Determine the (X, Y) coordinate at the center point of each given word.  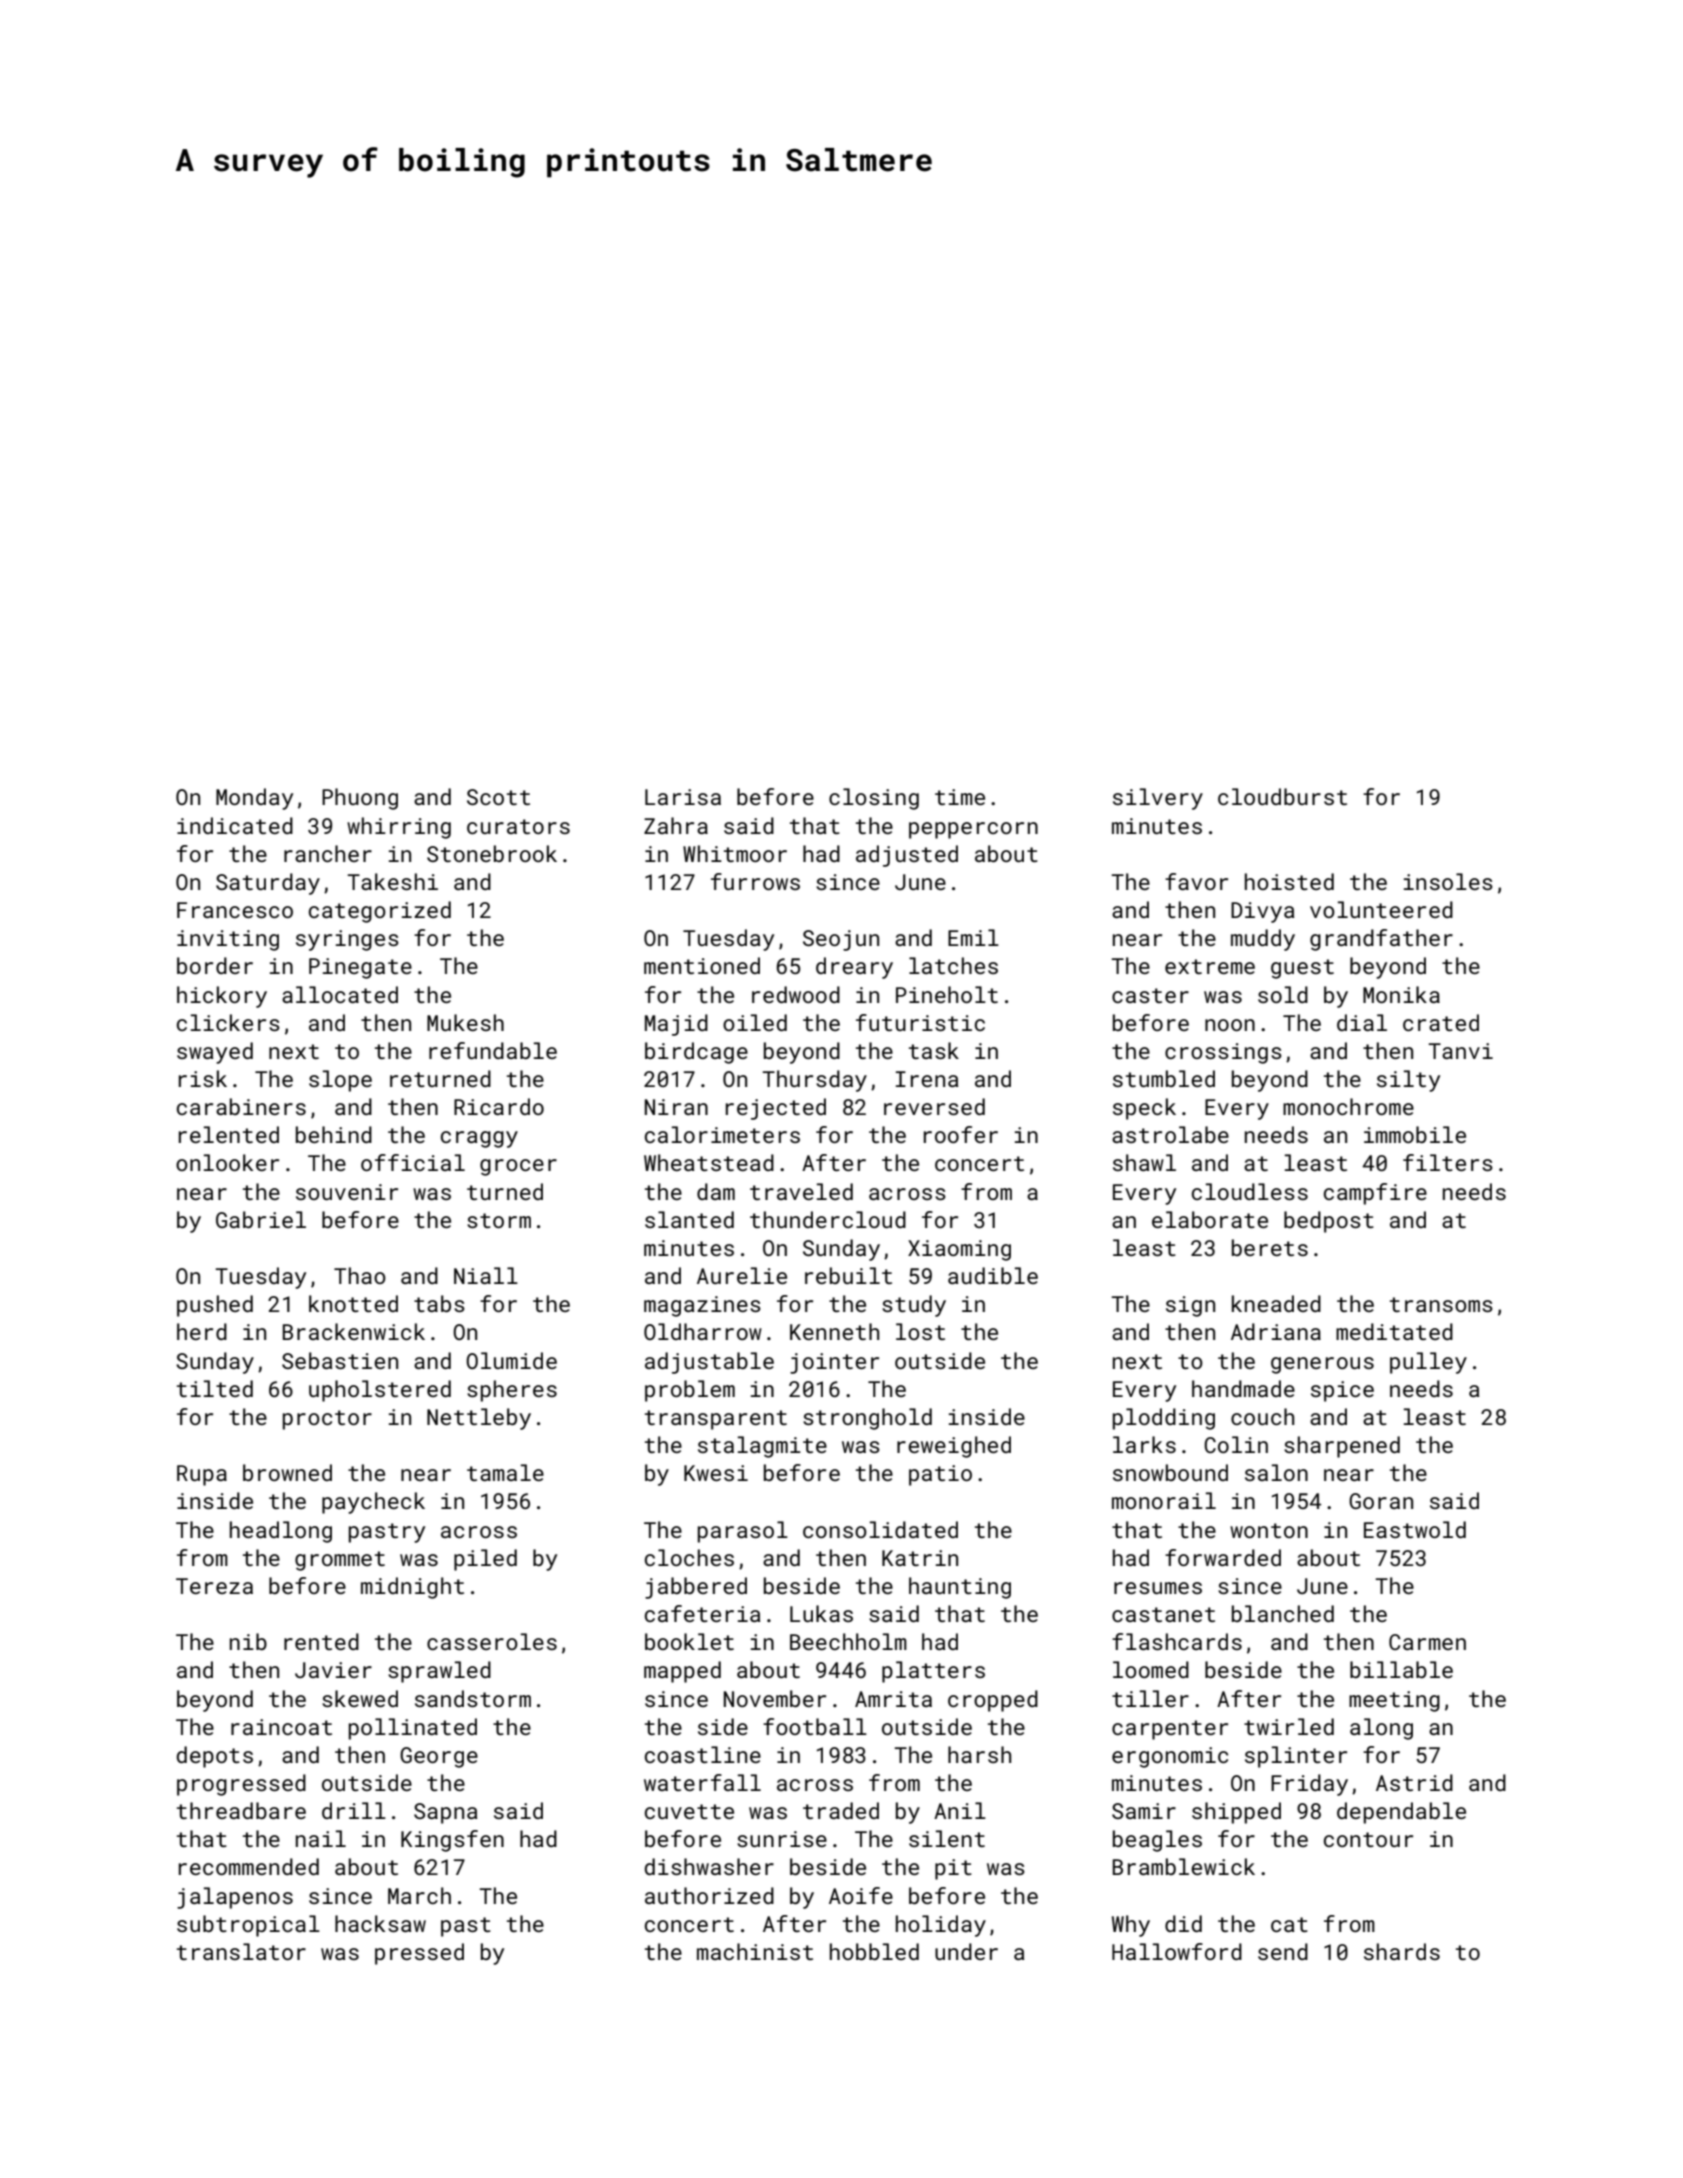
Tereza (214, 1586)
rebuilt (848, 1275)
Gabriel (261, 1219)
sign (1190, 1306)
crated (1441, 1022)
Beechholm (848, 1641)
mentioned (702, 965)
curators (518, 826)
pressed (419, 1954)
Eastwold (1415, 1529)
